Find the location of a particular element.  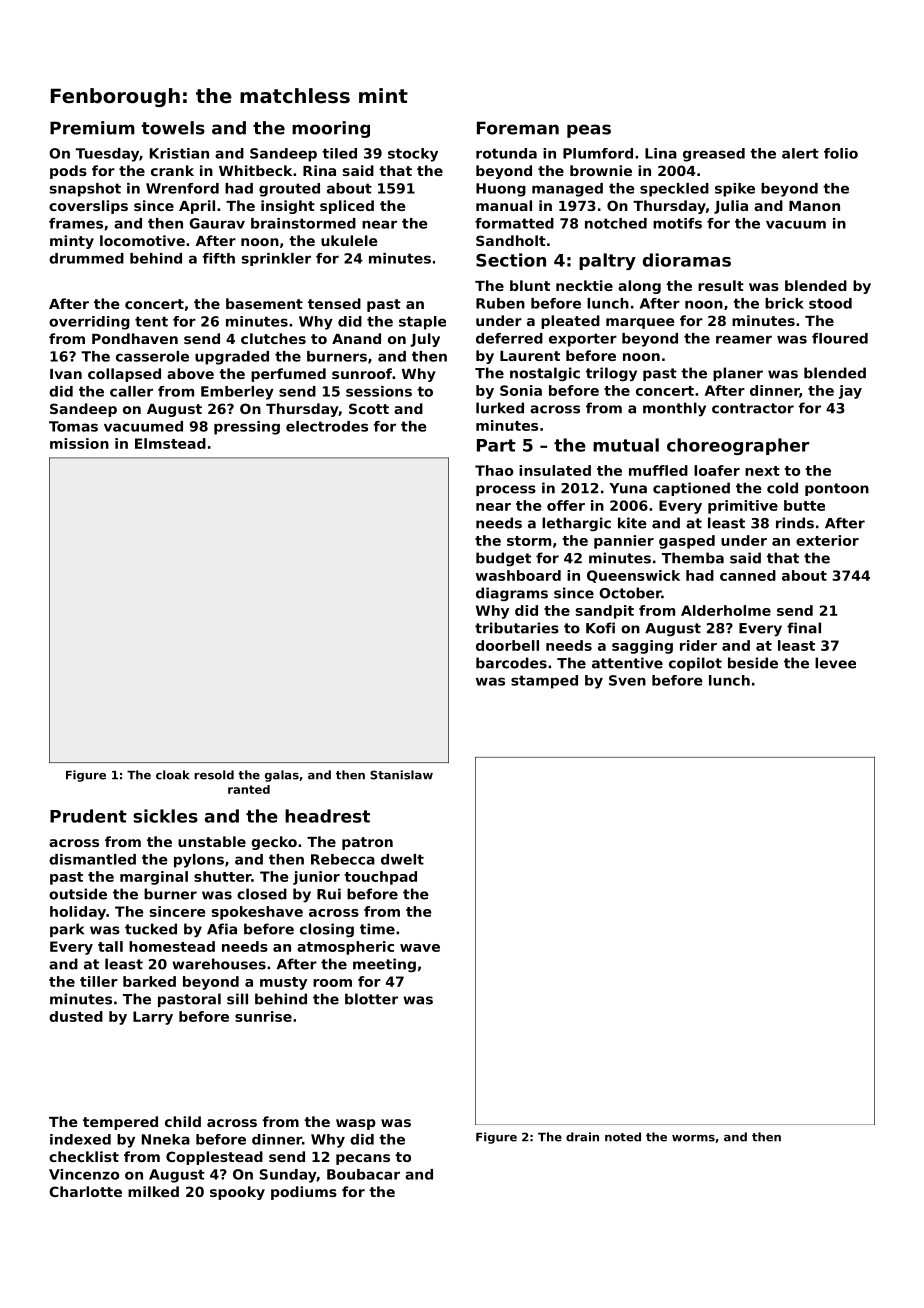

lethargic is located at coordinates (576, 524).
